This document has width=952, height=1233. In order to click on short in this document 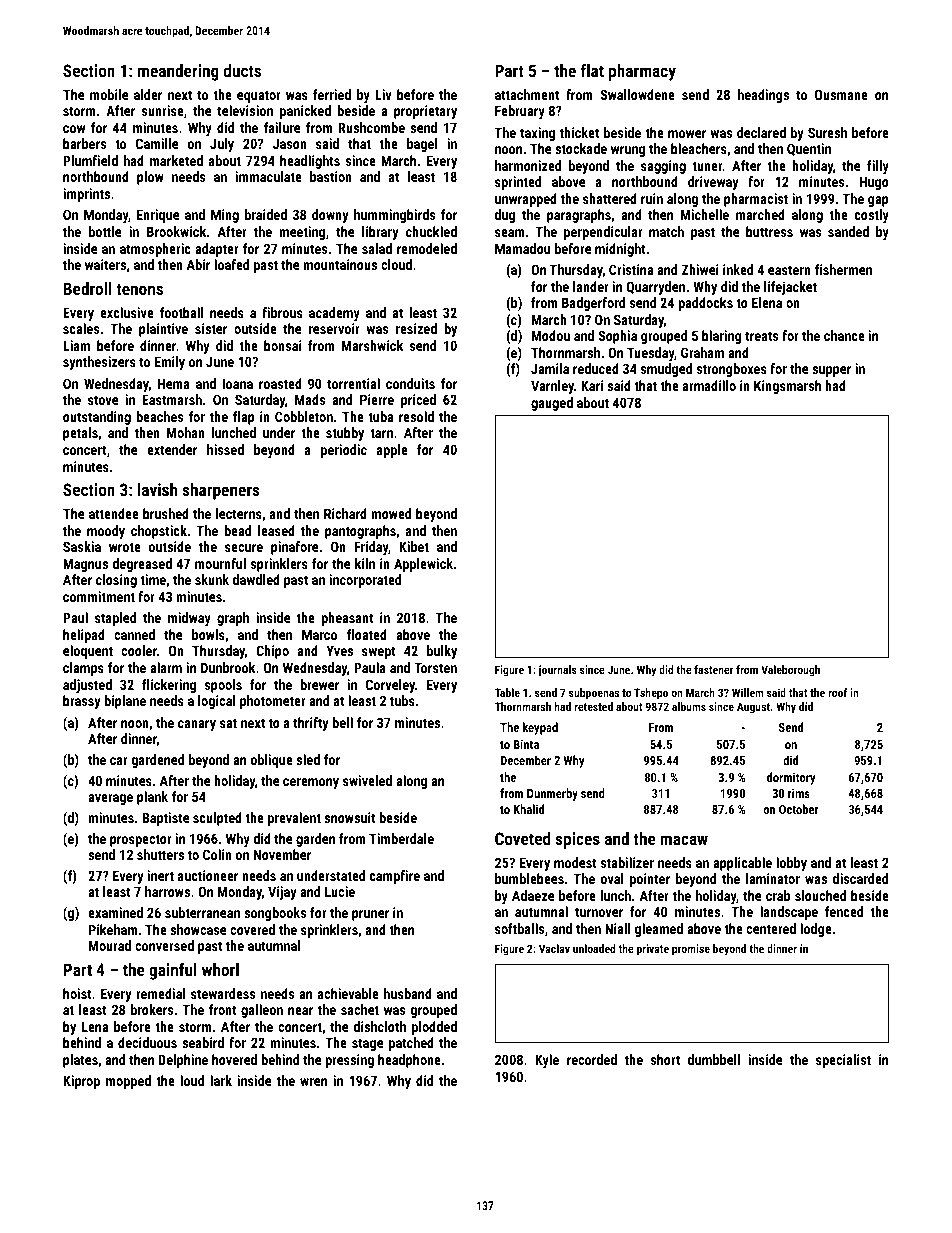, I will do `click(665, 1059)`.
